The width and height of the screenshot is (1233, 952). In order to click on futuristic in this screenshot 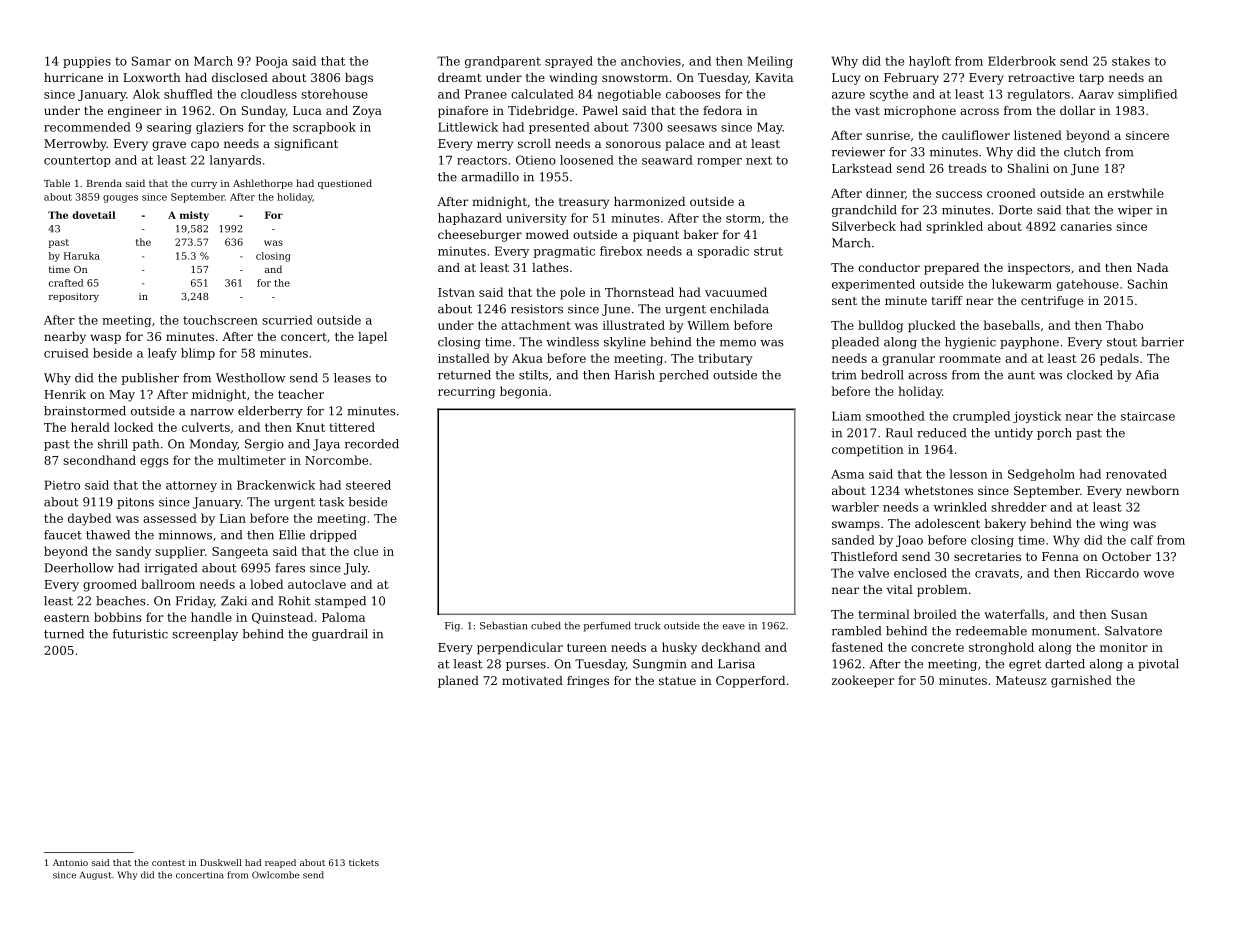, I will do `click(140, 634)`.
